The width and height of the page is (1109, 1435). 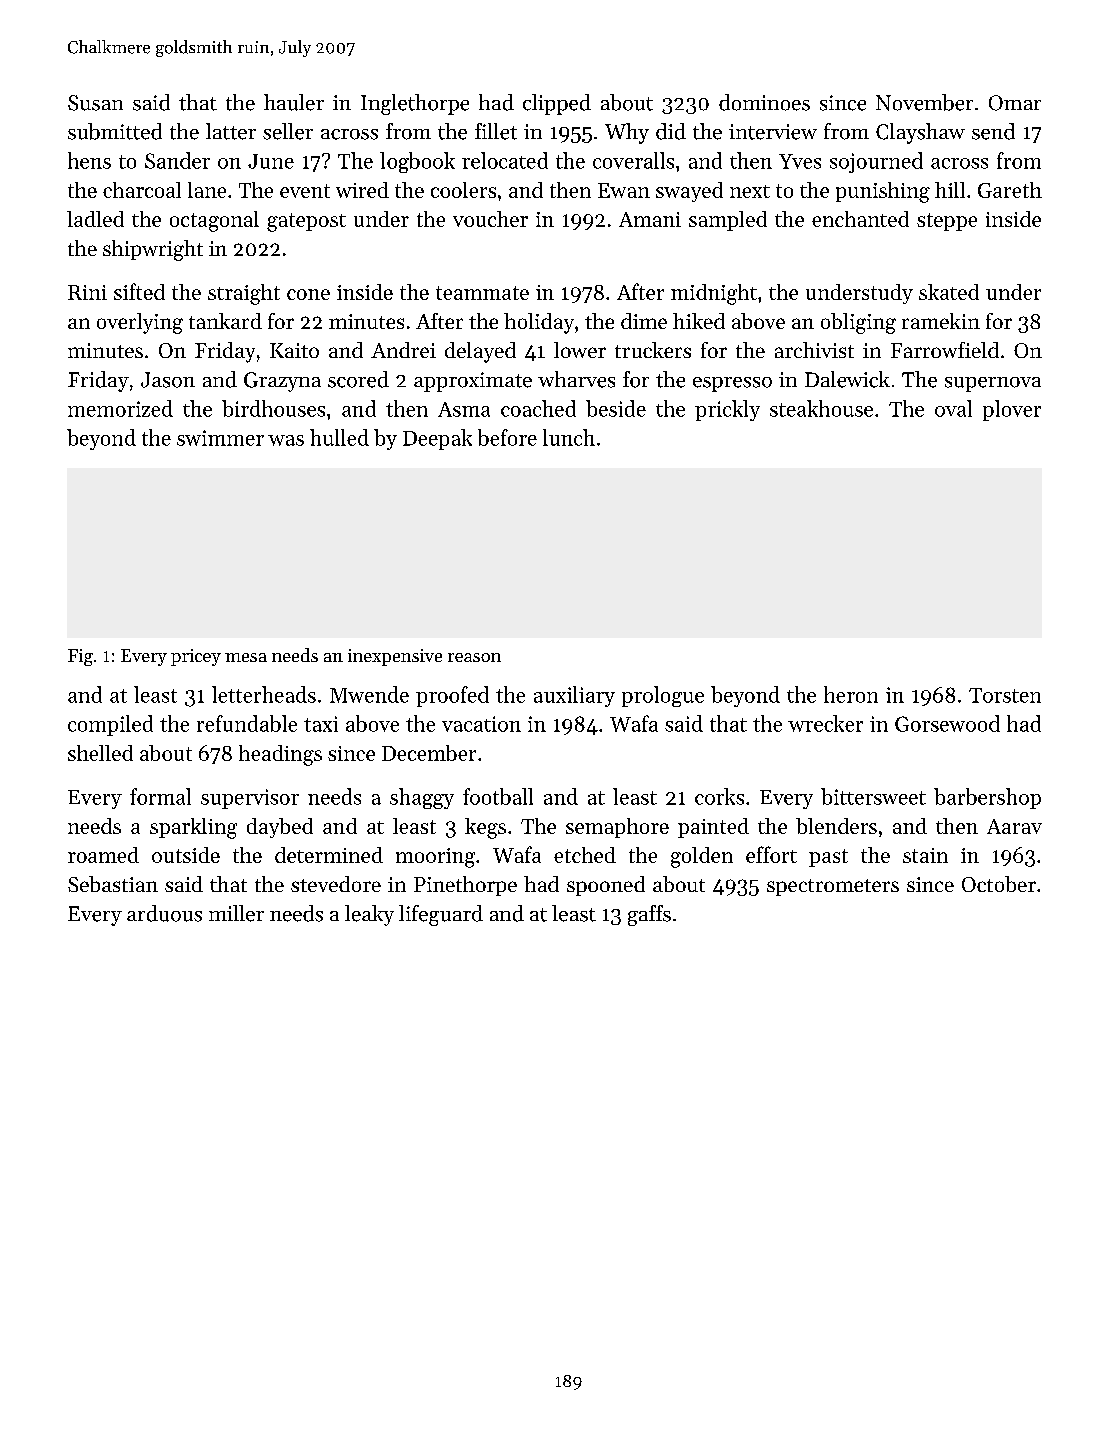 I want to click on before, so click(x=507, y=437).
